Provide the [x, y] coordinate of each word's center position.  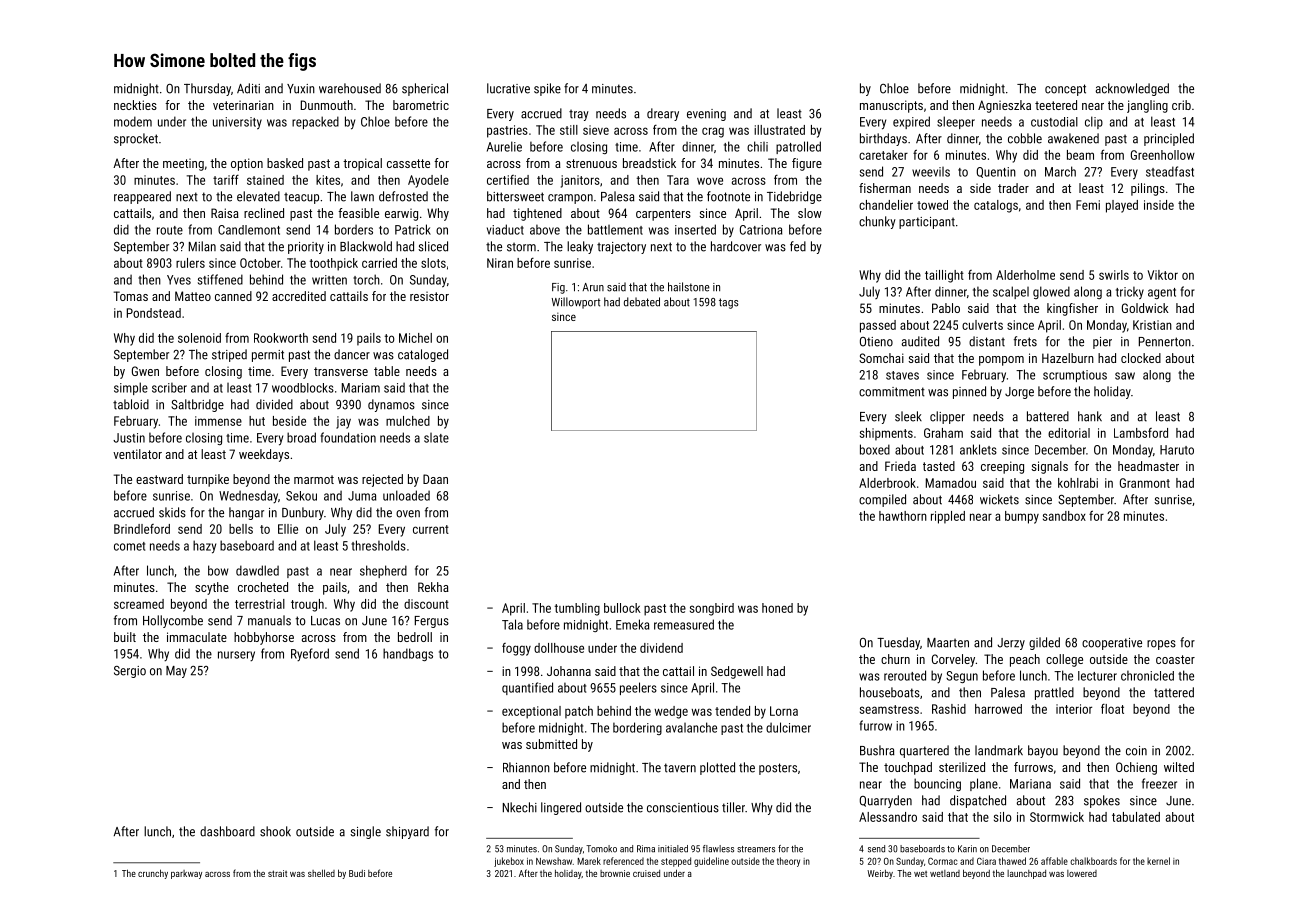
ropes [1161, 645]
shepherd [383, 571]
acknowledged [1132, 89]
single [365, 832]
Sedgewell [737, 672]
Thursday [207, 89]
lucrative [508, 88]
